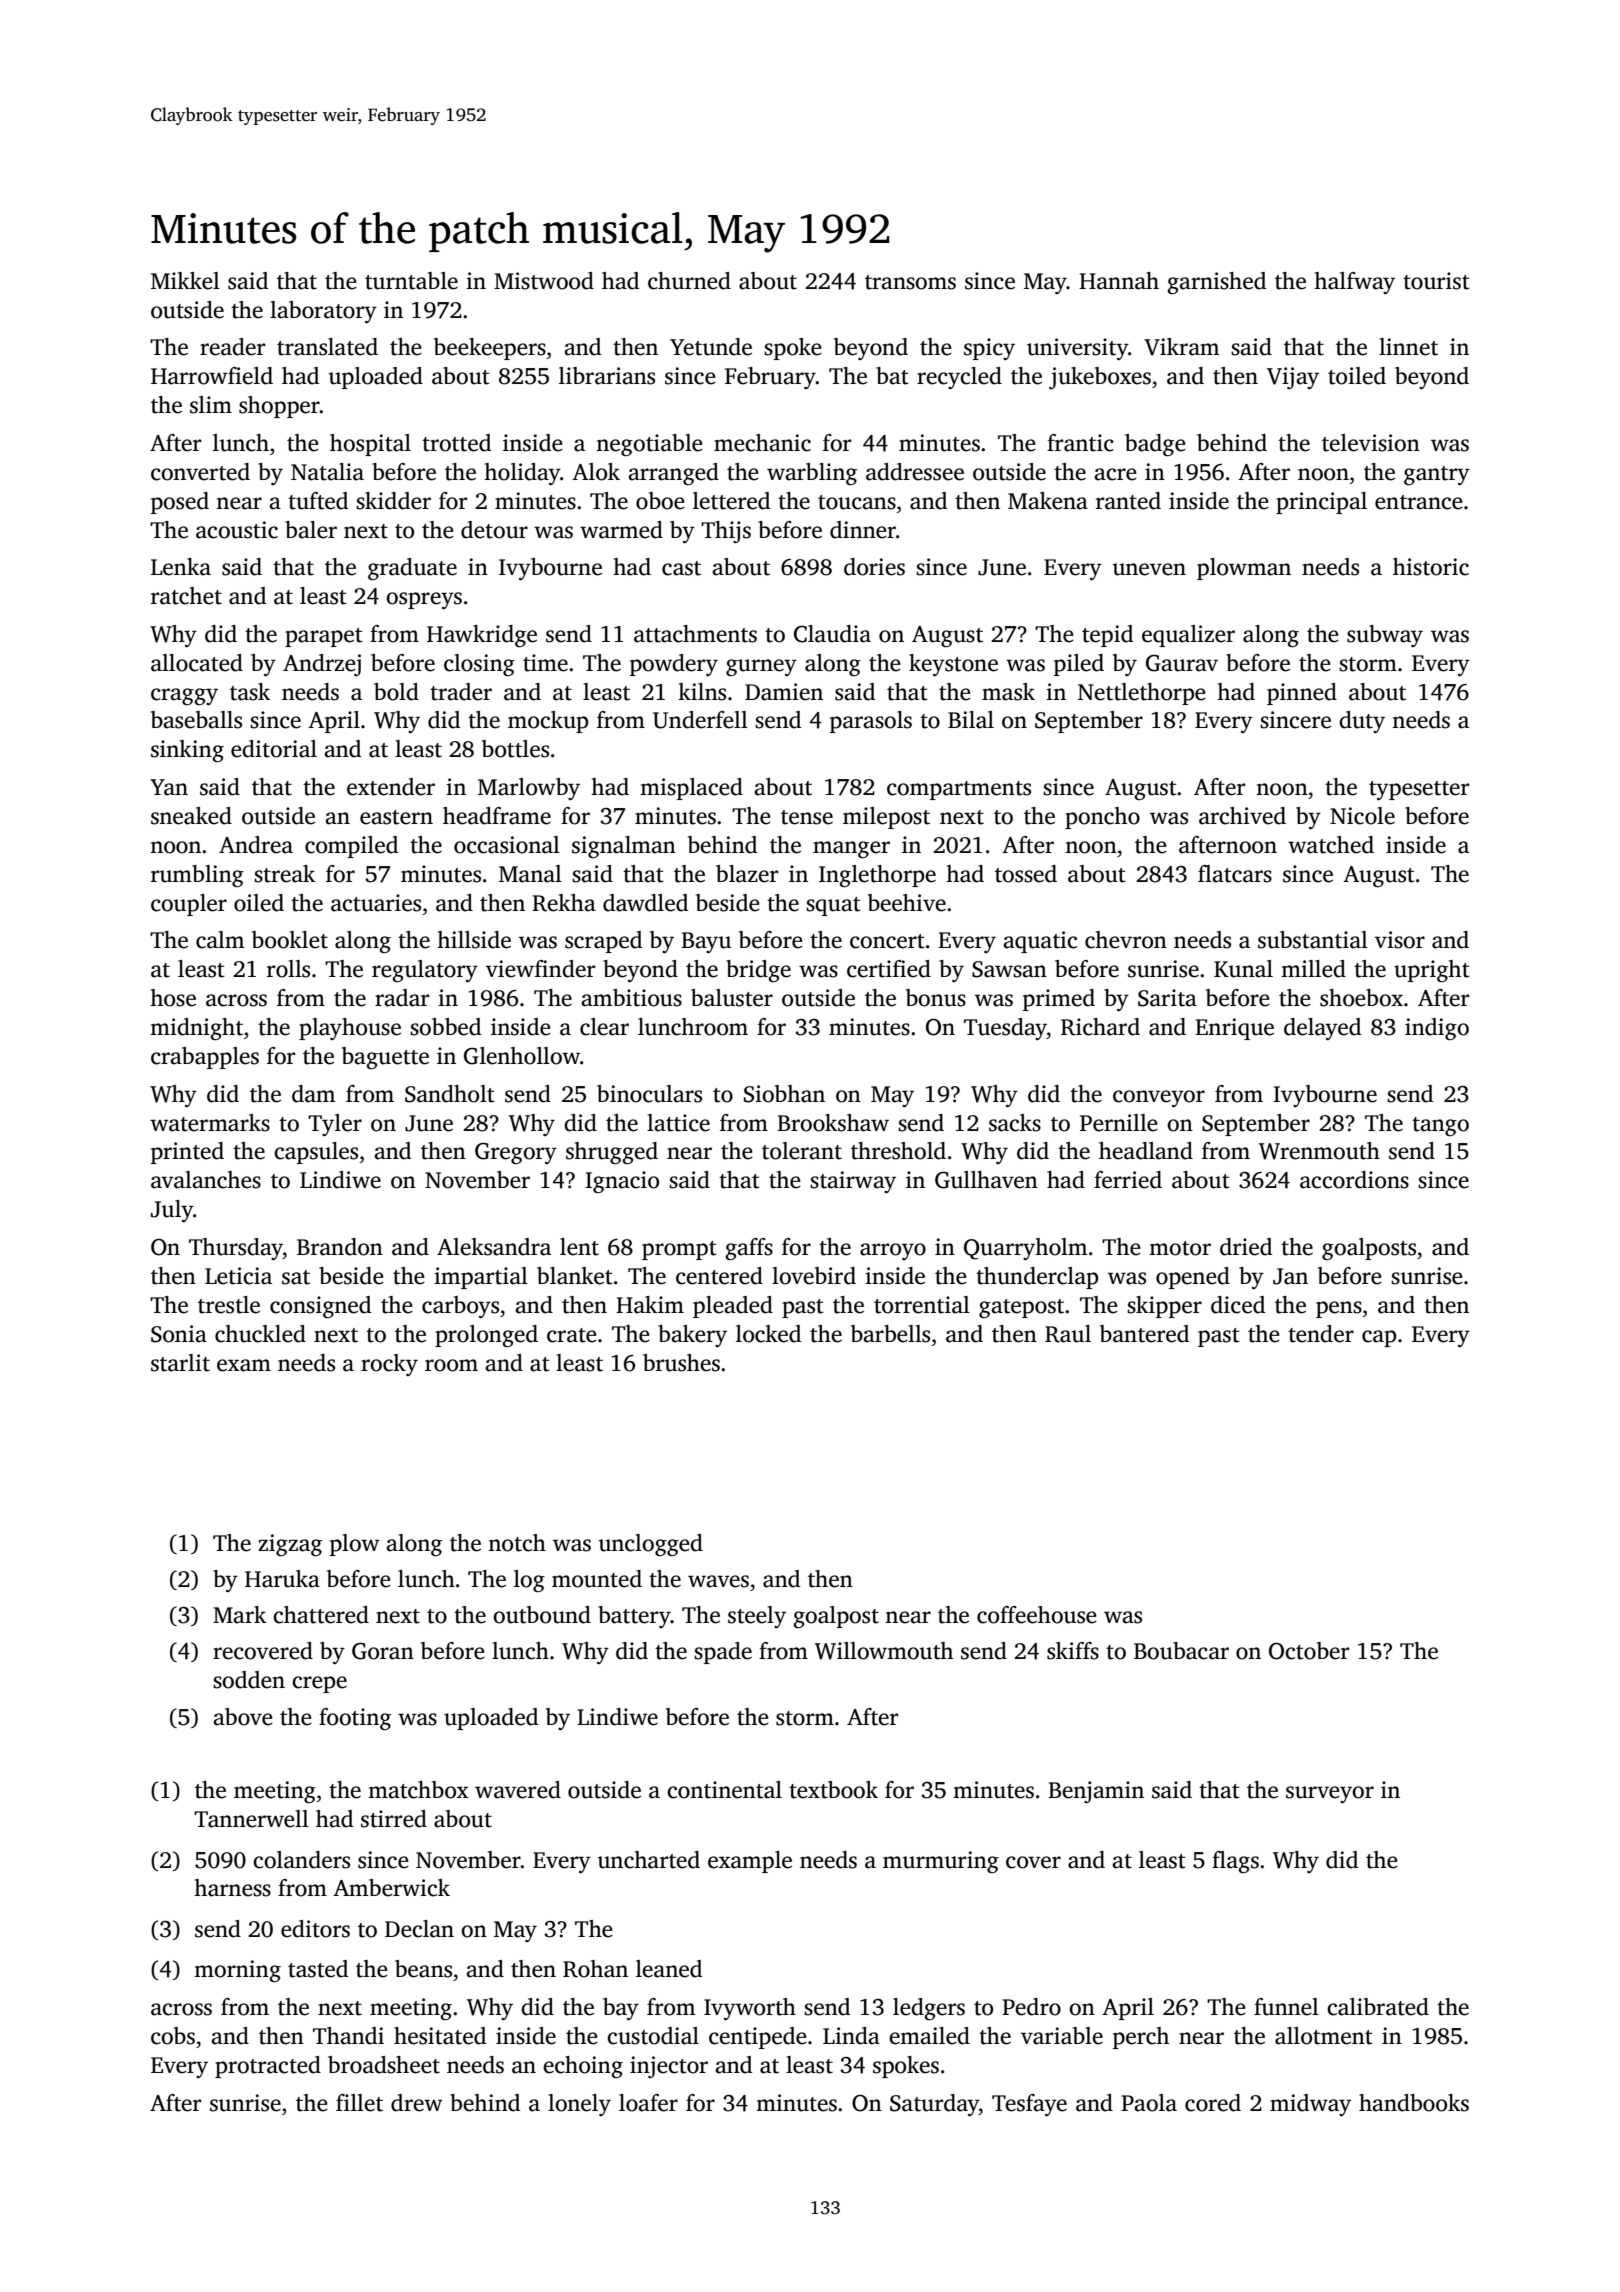 Image resolution: width=1620 pixels, height=2292 pixels. Describe the element at coordinates (359, 2103) in the screenshot. I see `fillet` at that location.
